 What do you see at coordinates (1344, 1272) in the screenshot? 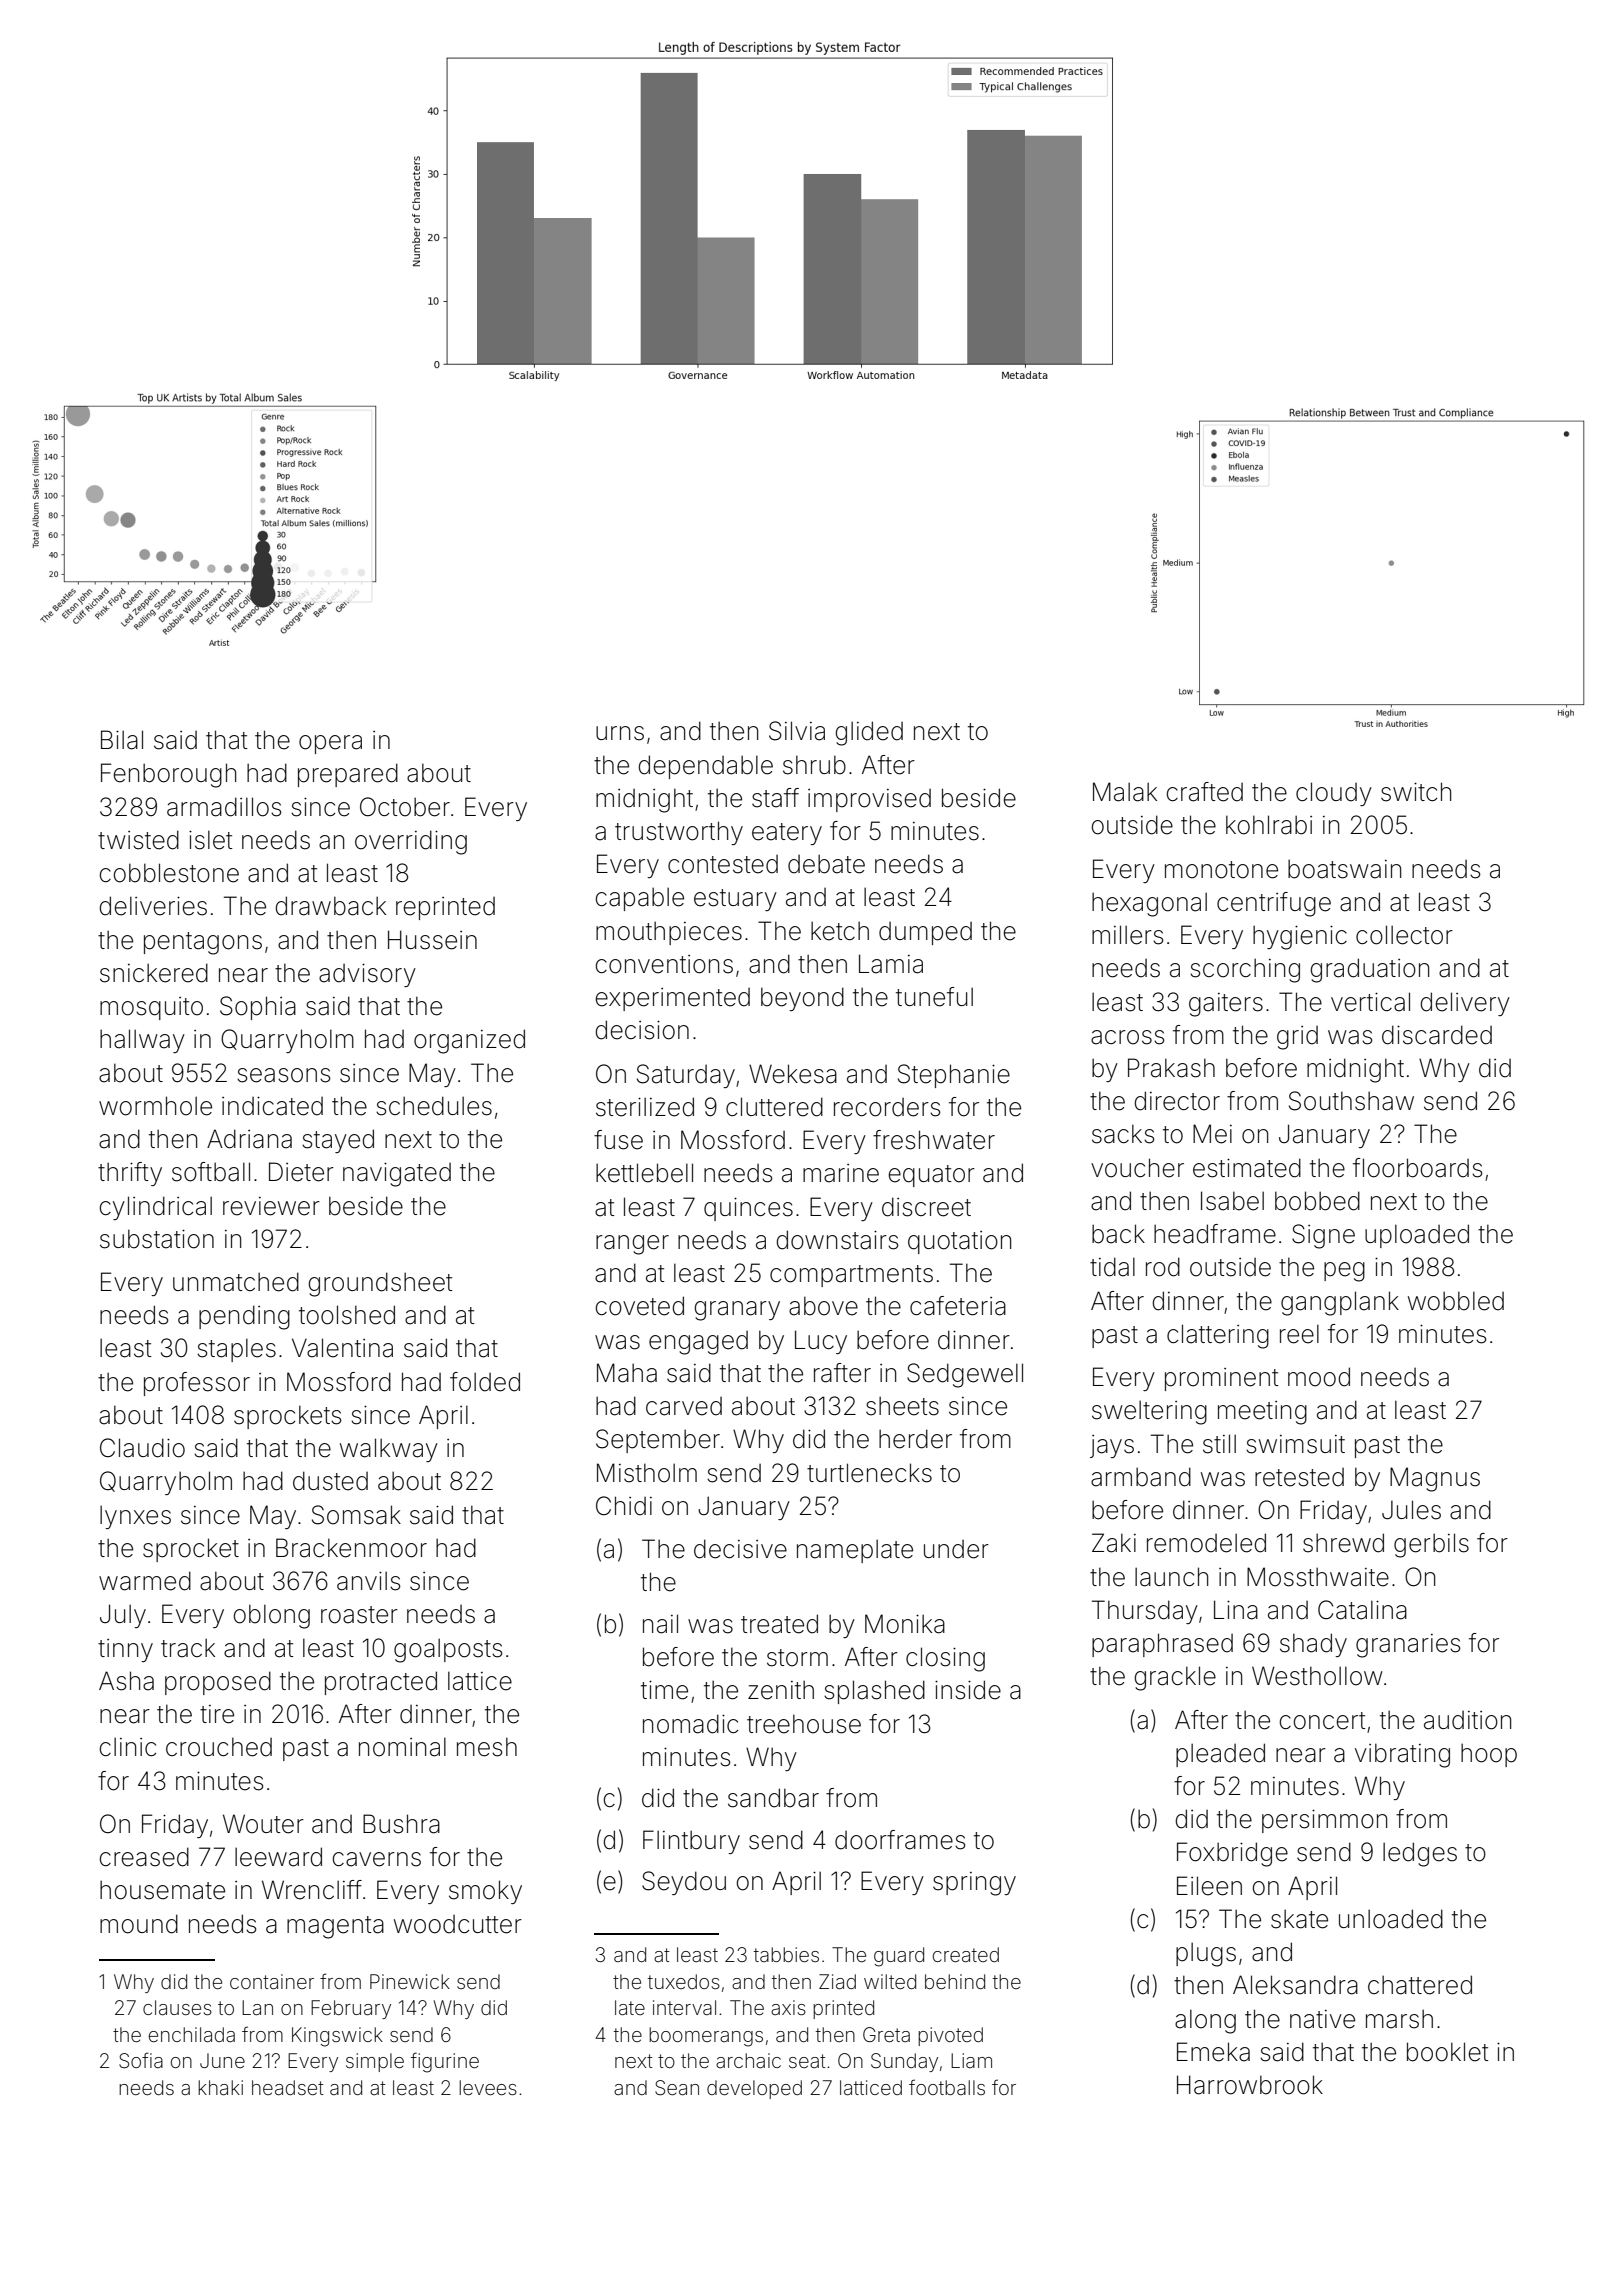
I see `peg` at bounding box center [1344, 1272].
